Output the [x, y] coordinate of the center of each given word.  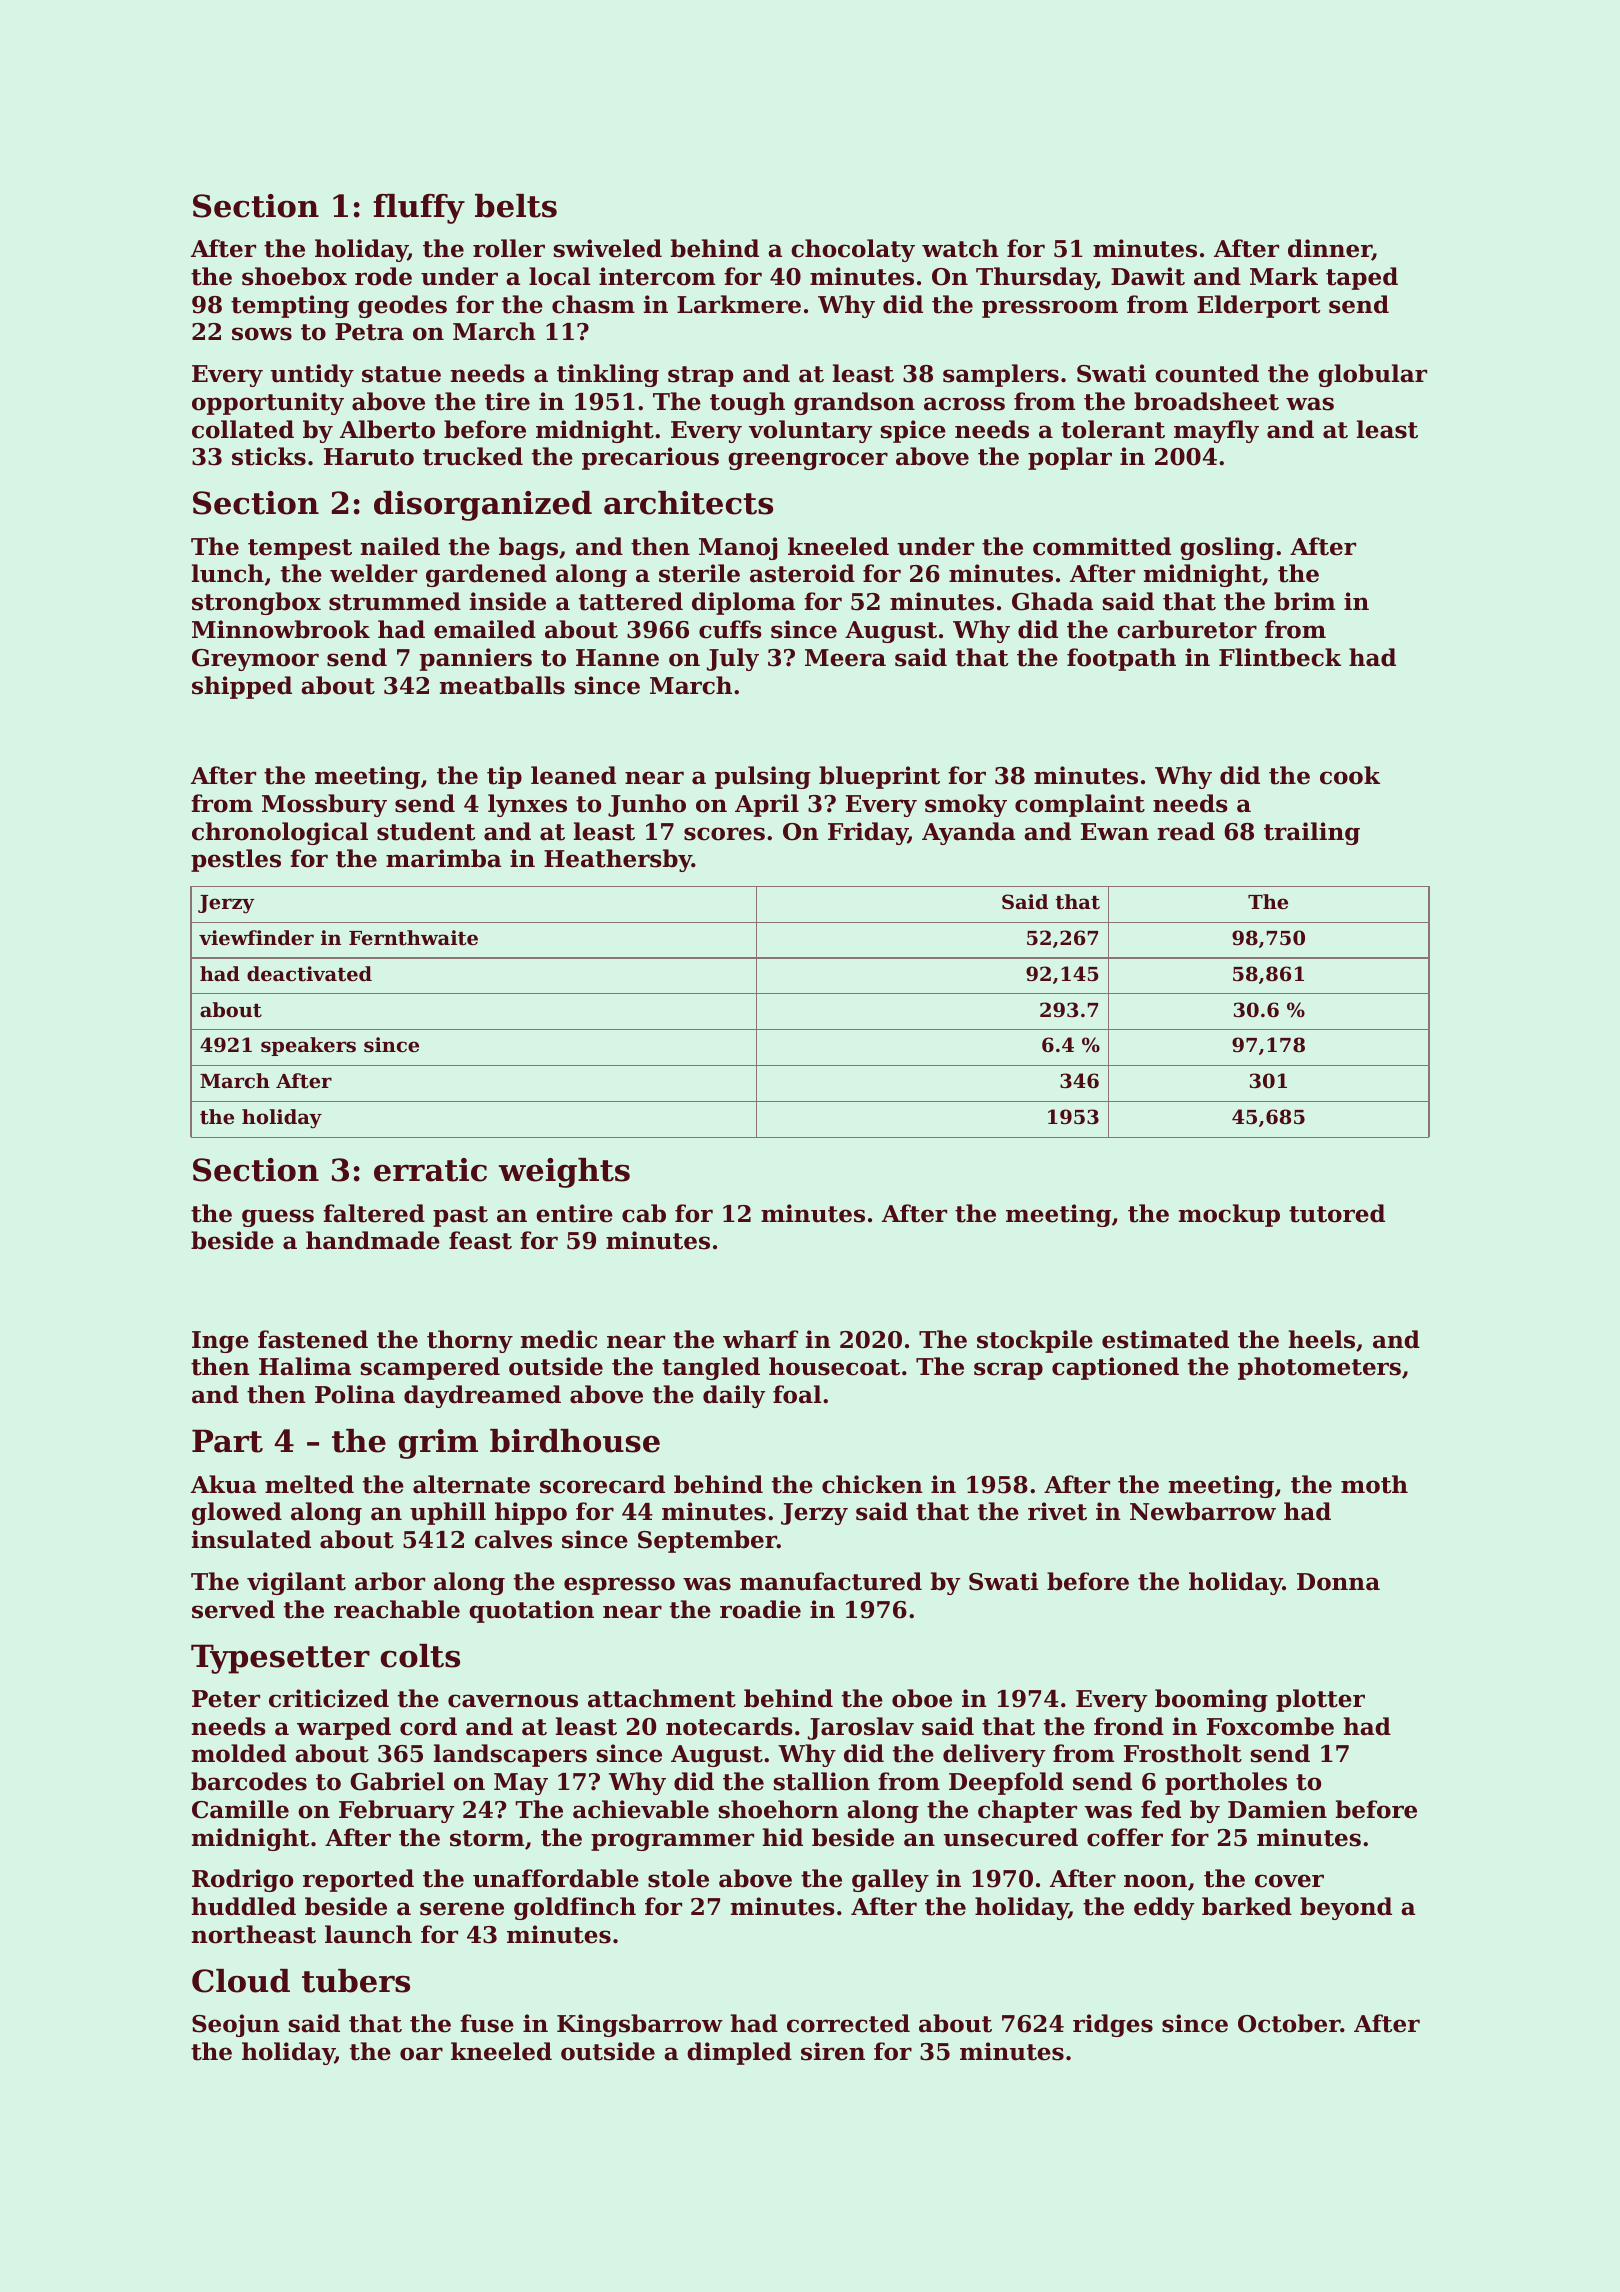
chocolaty [853, 250]
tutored [1337, 1213]
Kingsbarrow [640, 2025]
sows [262, 334]
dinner [1330, 249]
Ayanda [968, 833]
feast [480, 1240]
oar [421, 2054]
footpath [1121, 659]
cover [1289, 1881]
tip [504, 777]
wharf [760, 1339]
